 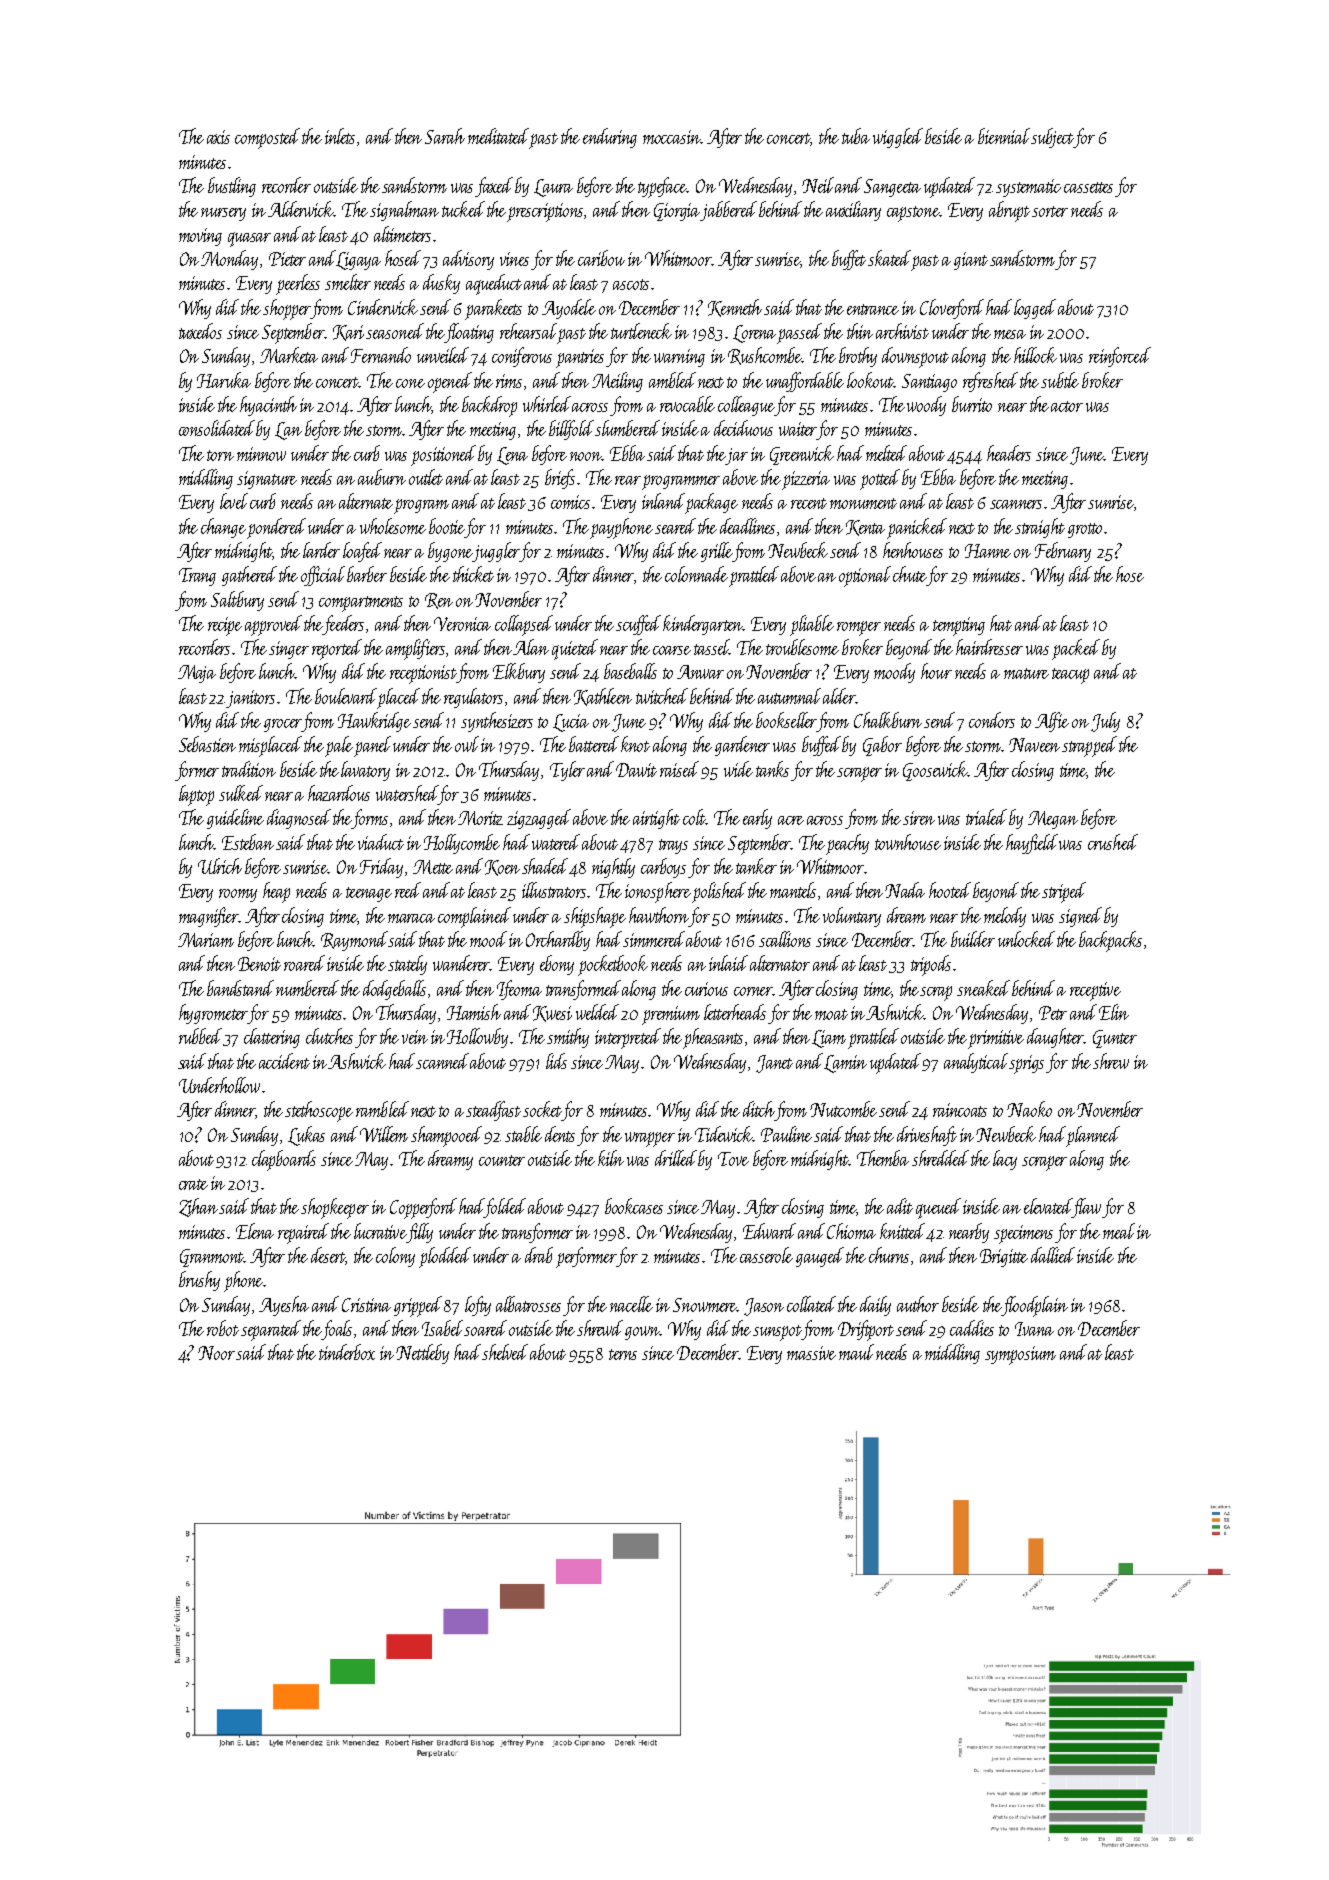 What do you see at coordinates (304, 963) in the screenshot?
I see `roared` at bounding box center [304, 963].
